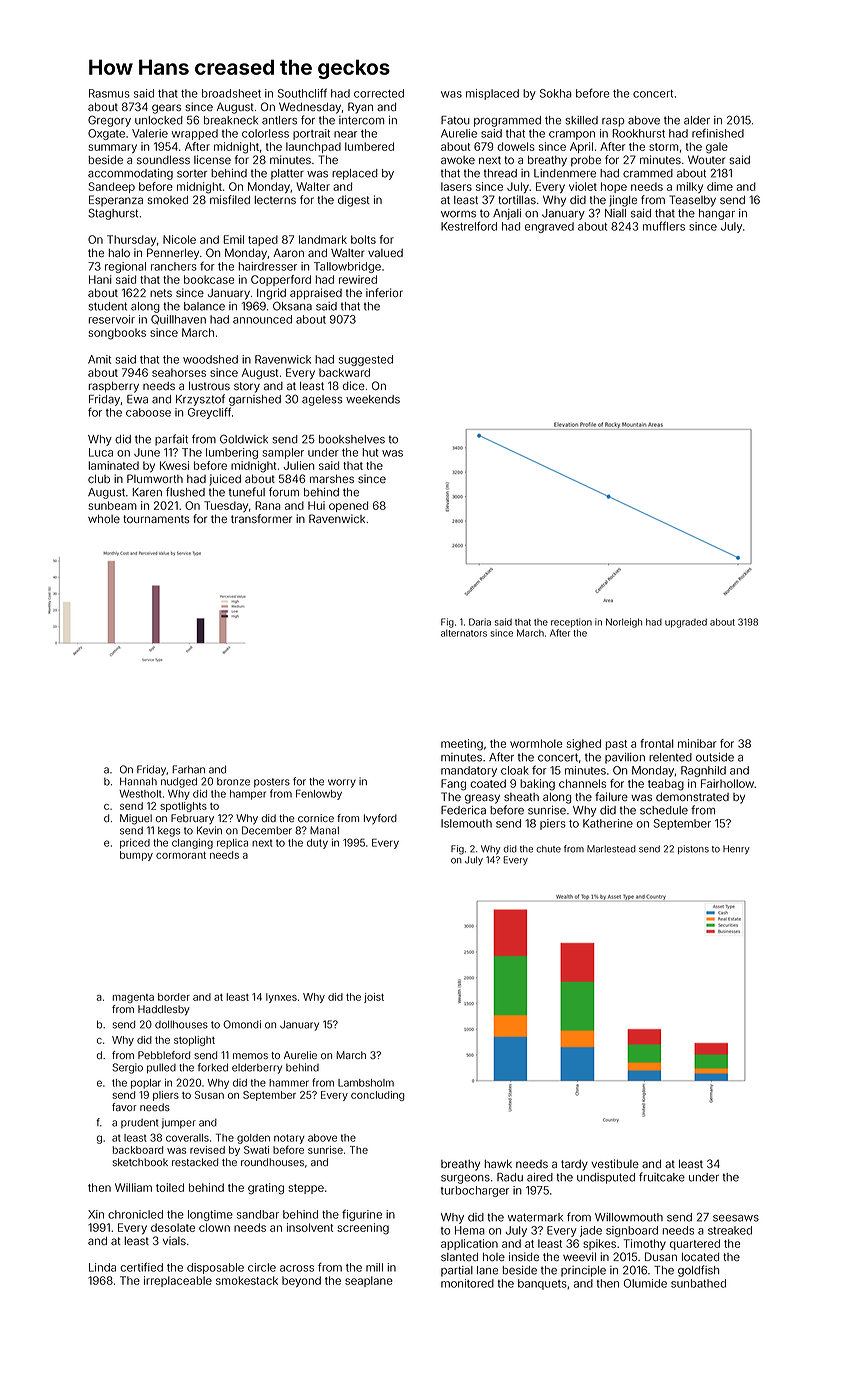 This screenshot has height=1400, width=849. What do you see at coordinates (109, 93) in the screenshot?
I see `Rasmus` at bounding box center [109, 93].
